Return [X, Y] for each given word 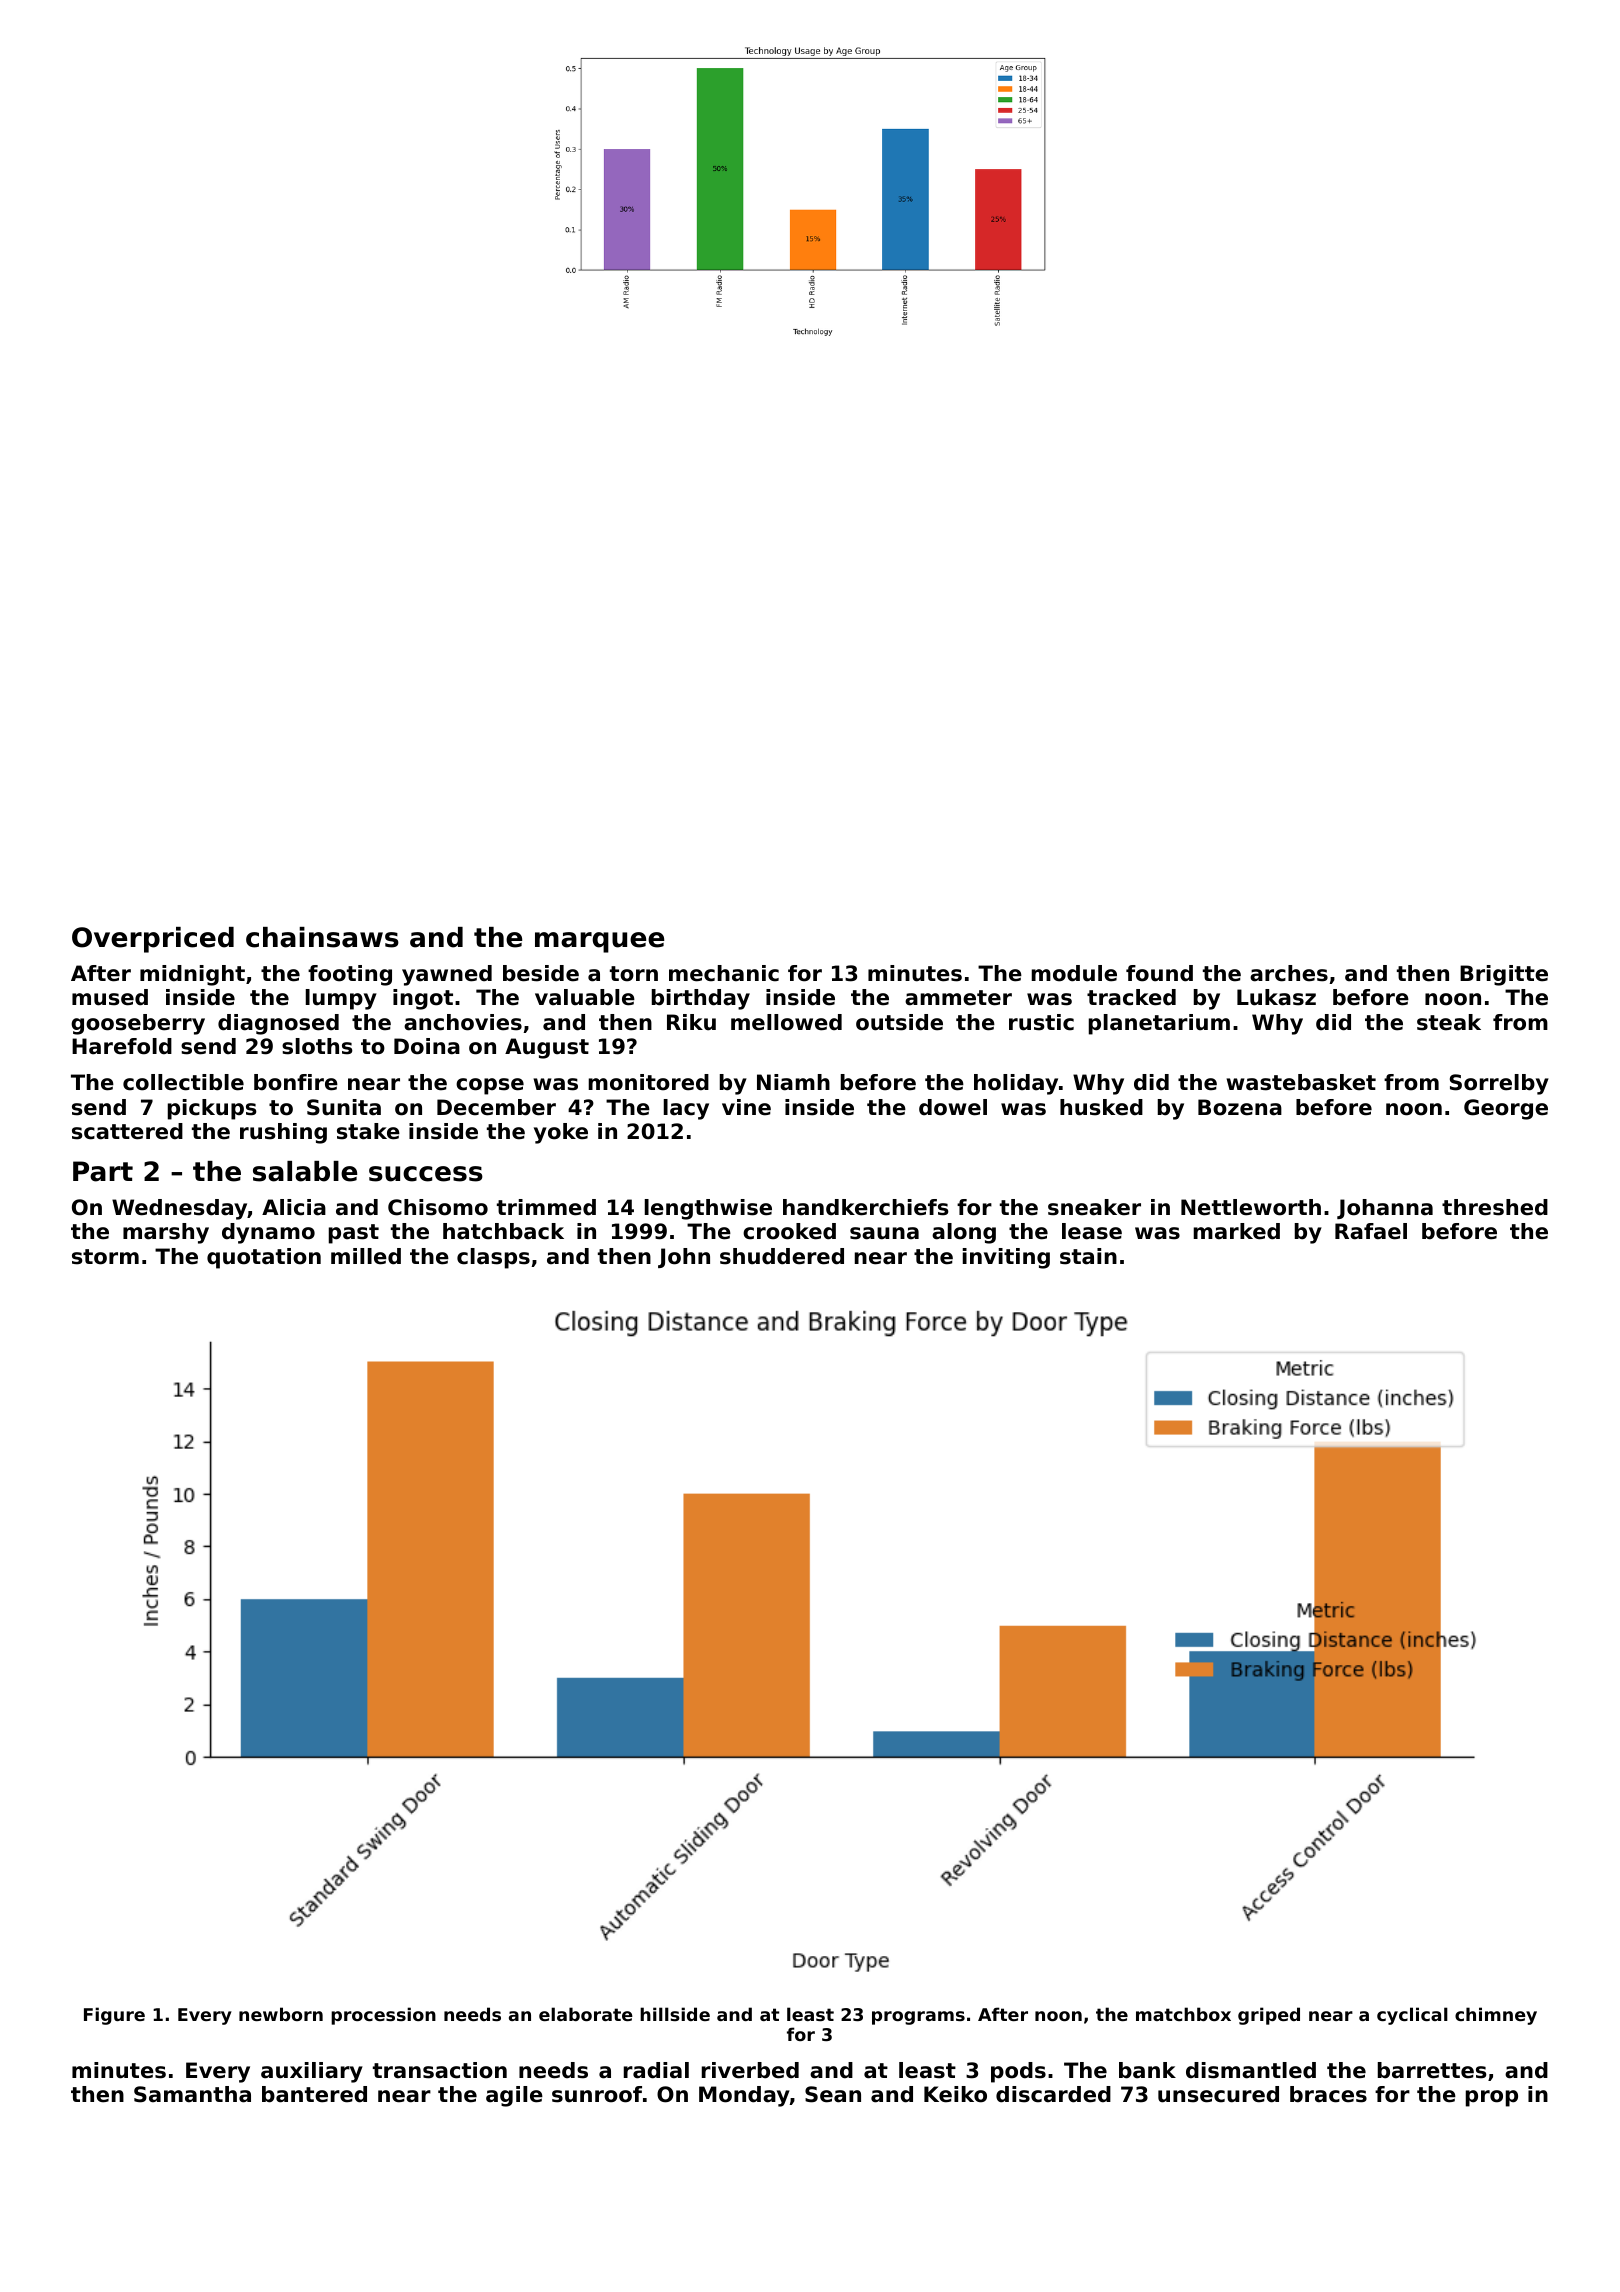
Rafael [1371, 1231]
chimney [1496, 2016]
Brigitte [1504, 975]
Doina [427, 1046]
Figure [114, 2016]
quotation [264, 1258]
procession [383, 2016]
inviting [1006, 1258]
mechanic [724, 973]
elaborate [586, 2014]
